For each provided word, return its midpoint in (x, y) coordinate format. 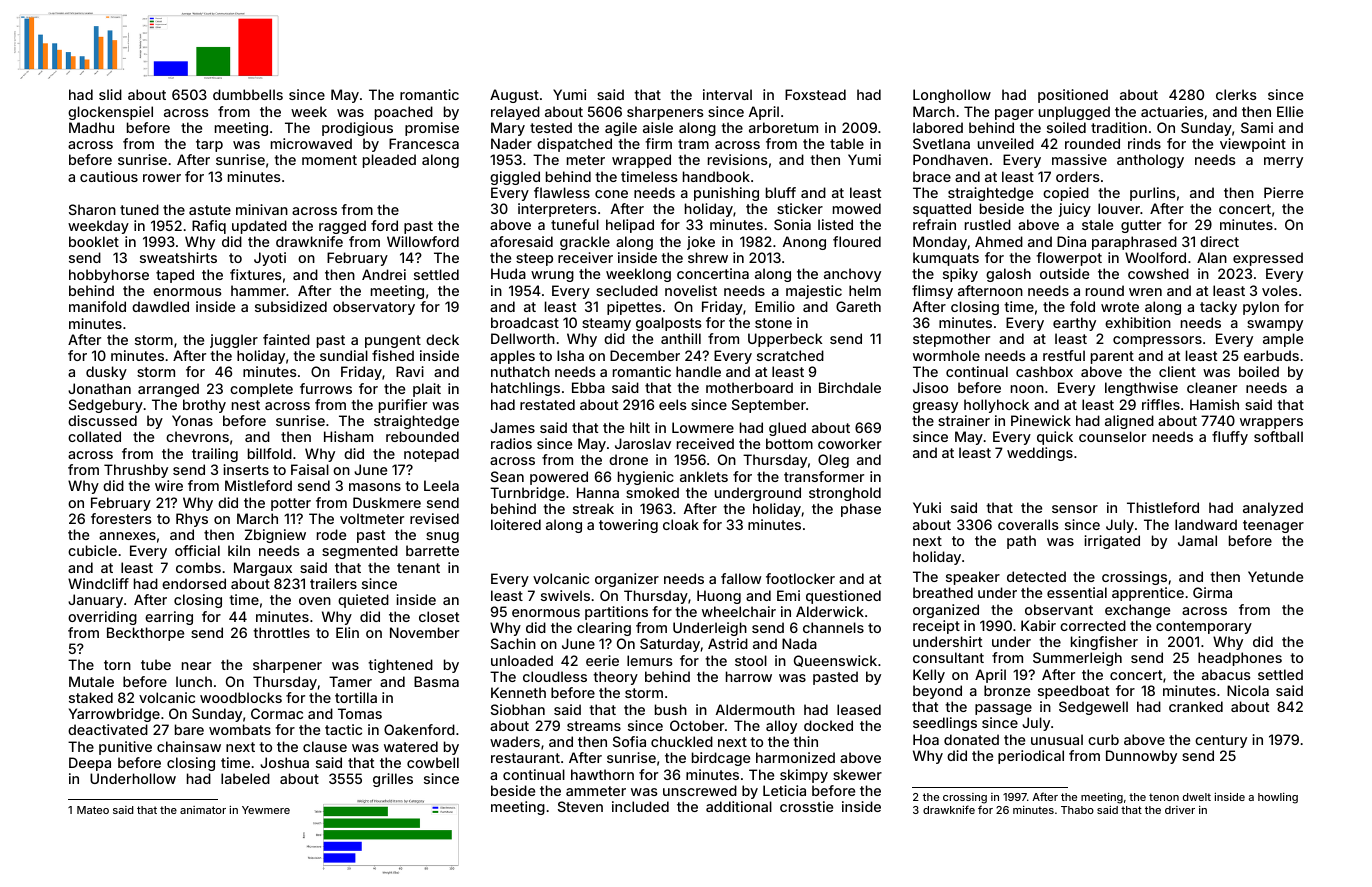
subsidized (291, 306)
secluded (627, 290)
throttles (281, 632)
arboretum (783, 127)
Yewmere (266, 810)
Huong (719, 597)
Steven (580, 806)
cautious (109, 176)
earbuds (1271, 355)
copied (1066, 194)
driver (1180, 810)
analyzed (1273, 509)
